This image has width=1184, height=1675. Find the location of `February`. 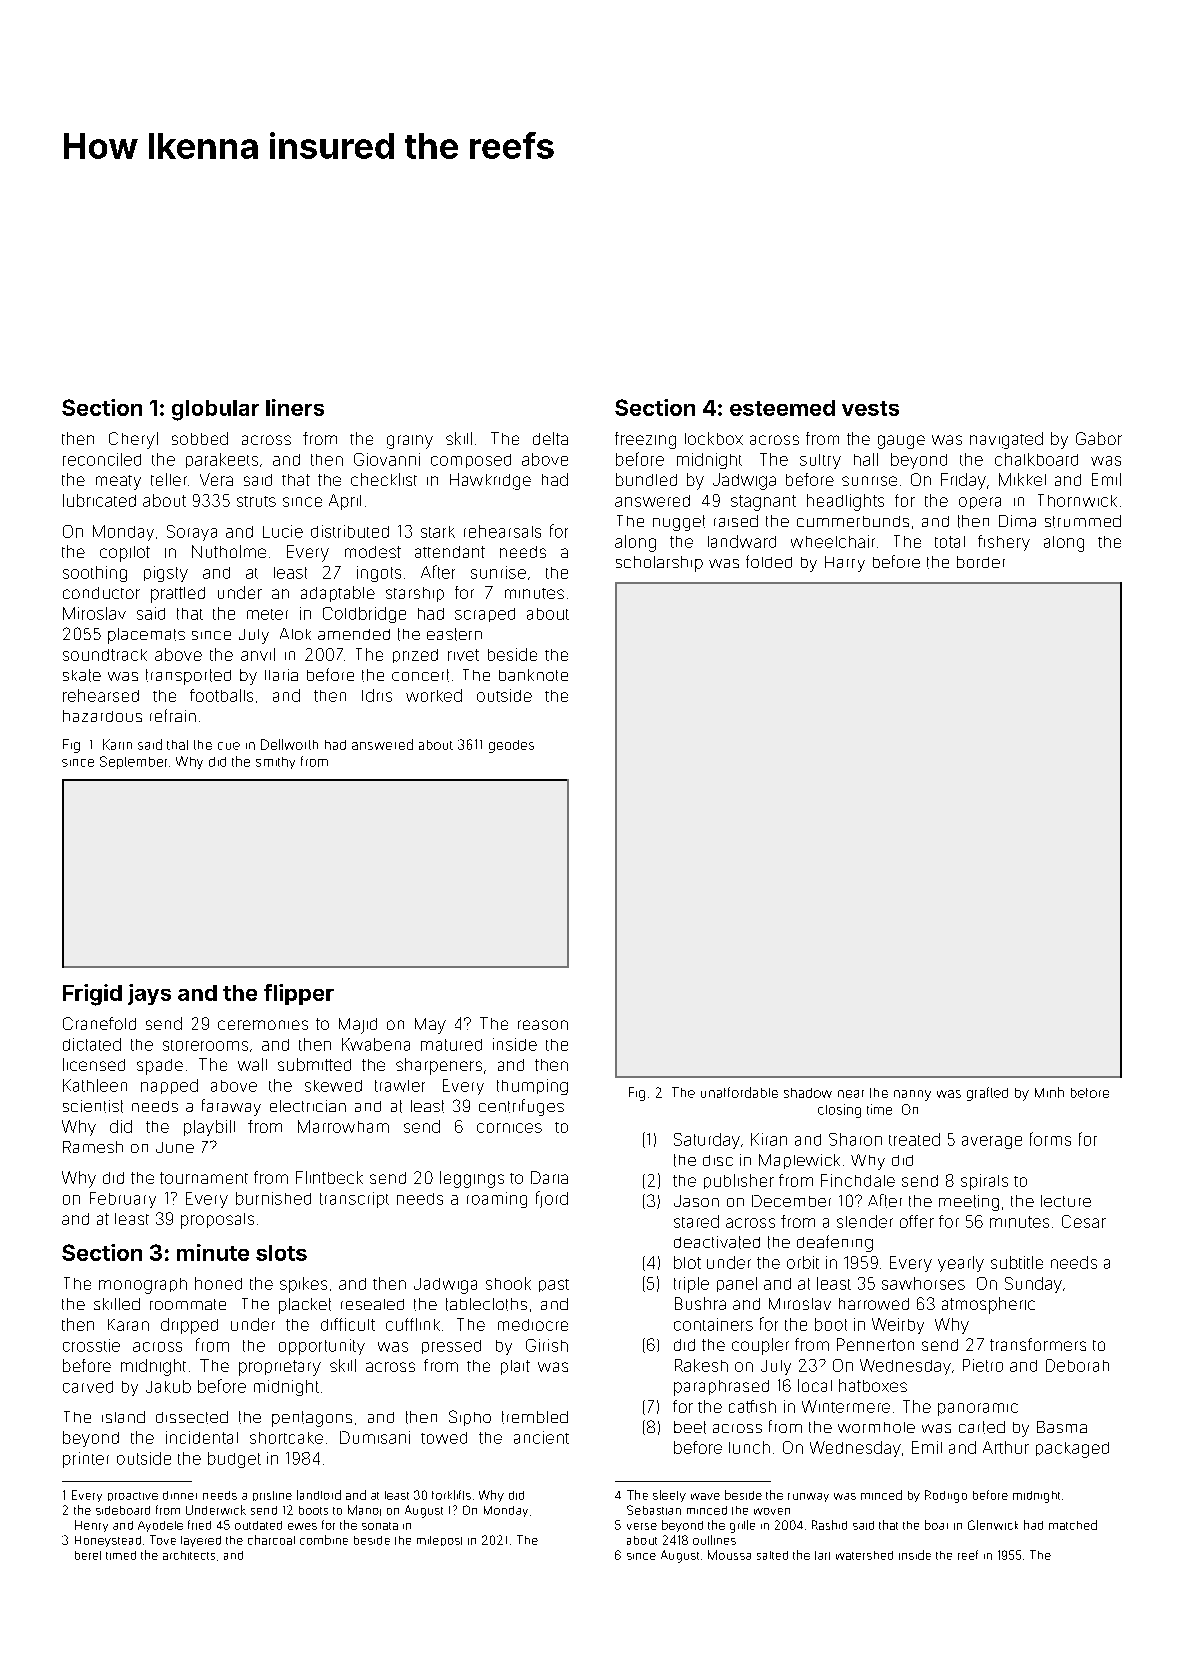

February is located at coordinates (123, 1200).
